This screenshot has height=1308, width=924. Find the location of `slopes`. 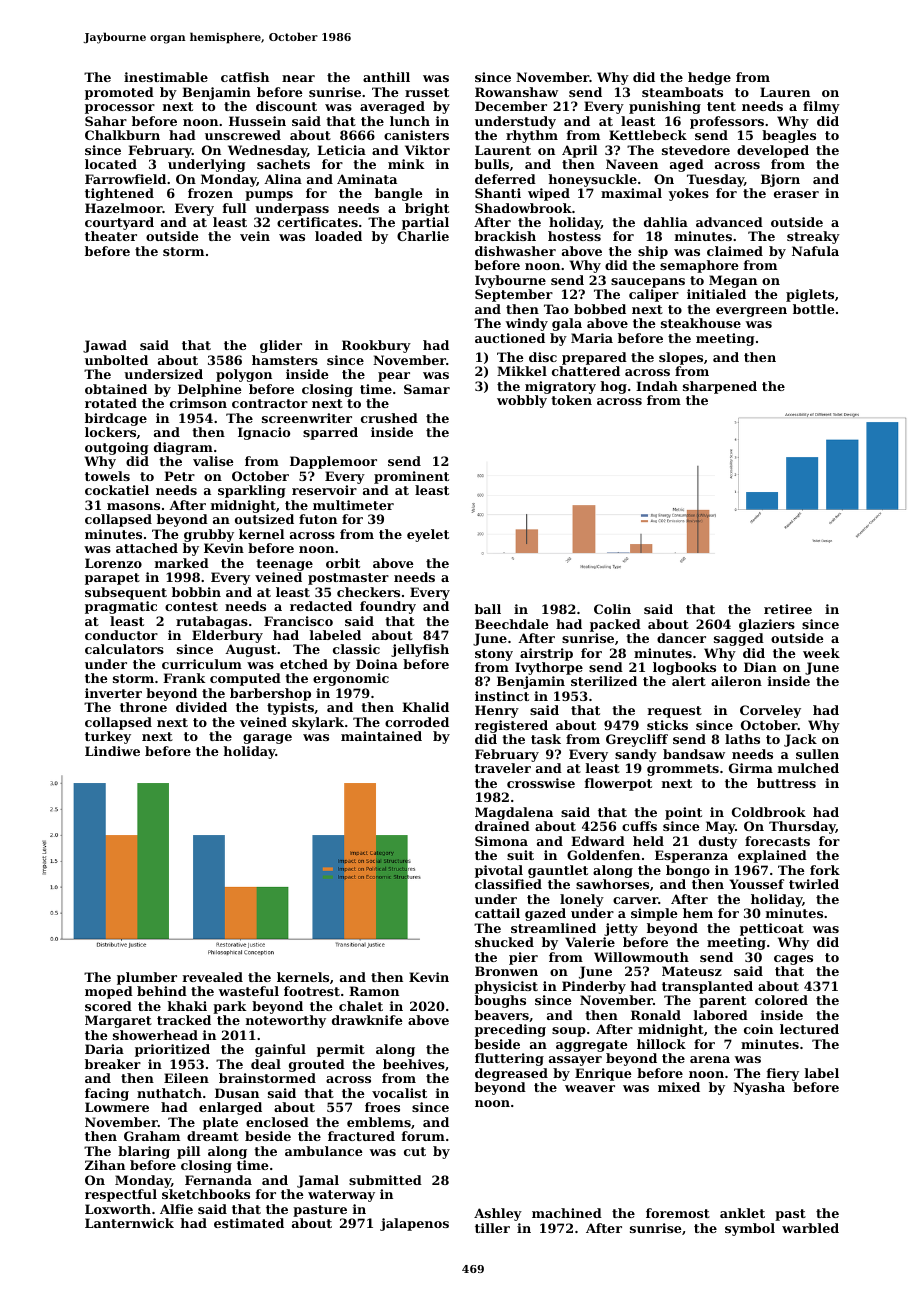

slopes is located at coordinates (681, 358).
